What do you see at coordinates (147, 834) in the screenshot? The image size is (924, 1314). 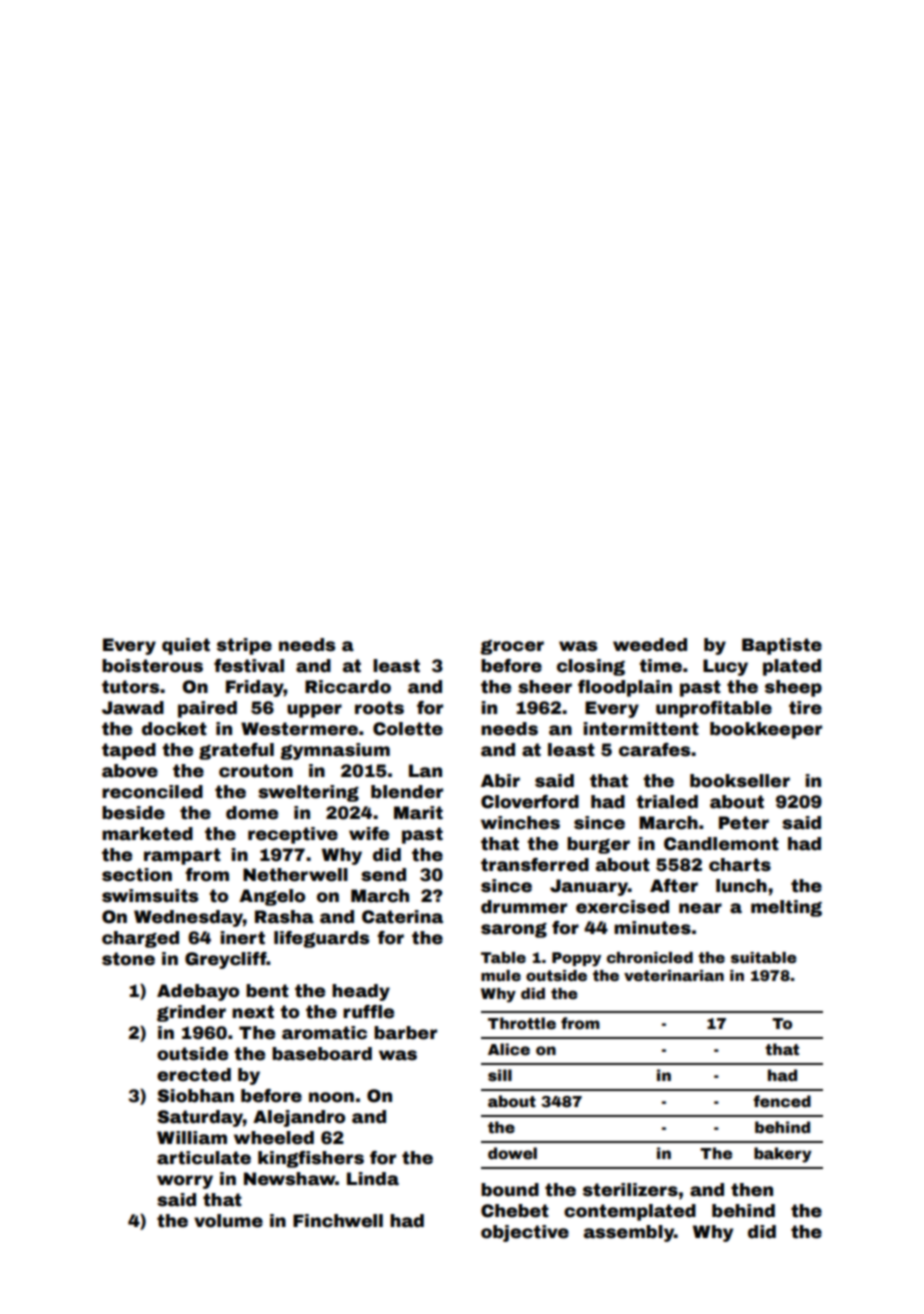 I see `marketed` at bounding box center [147, 834].
